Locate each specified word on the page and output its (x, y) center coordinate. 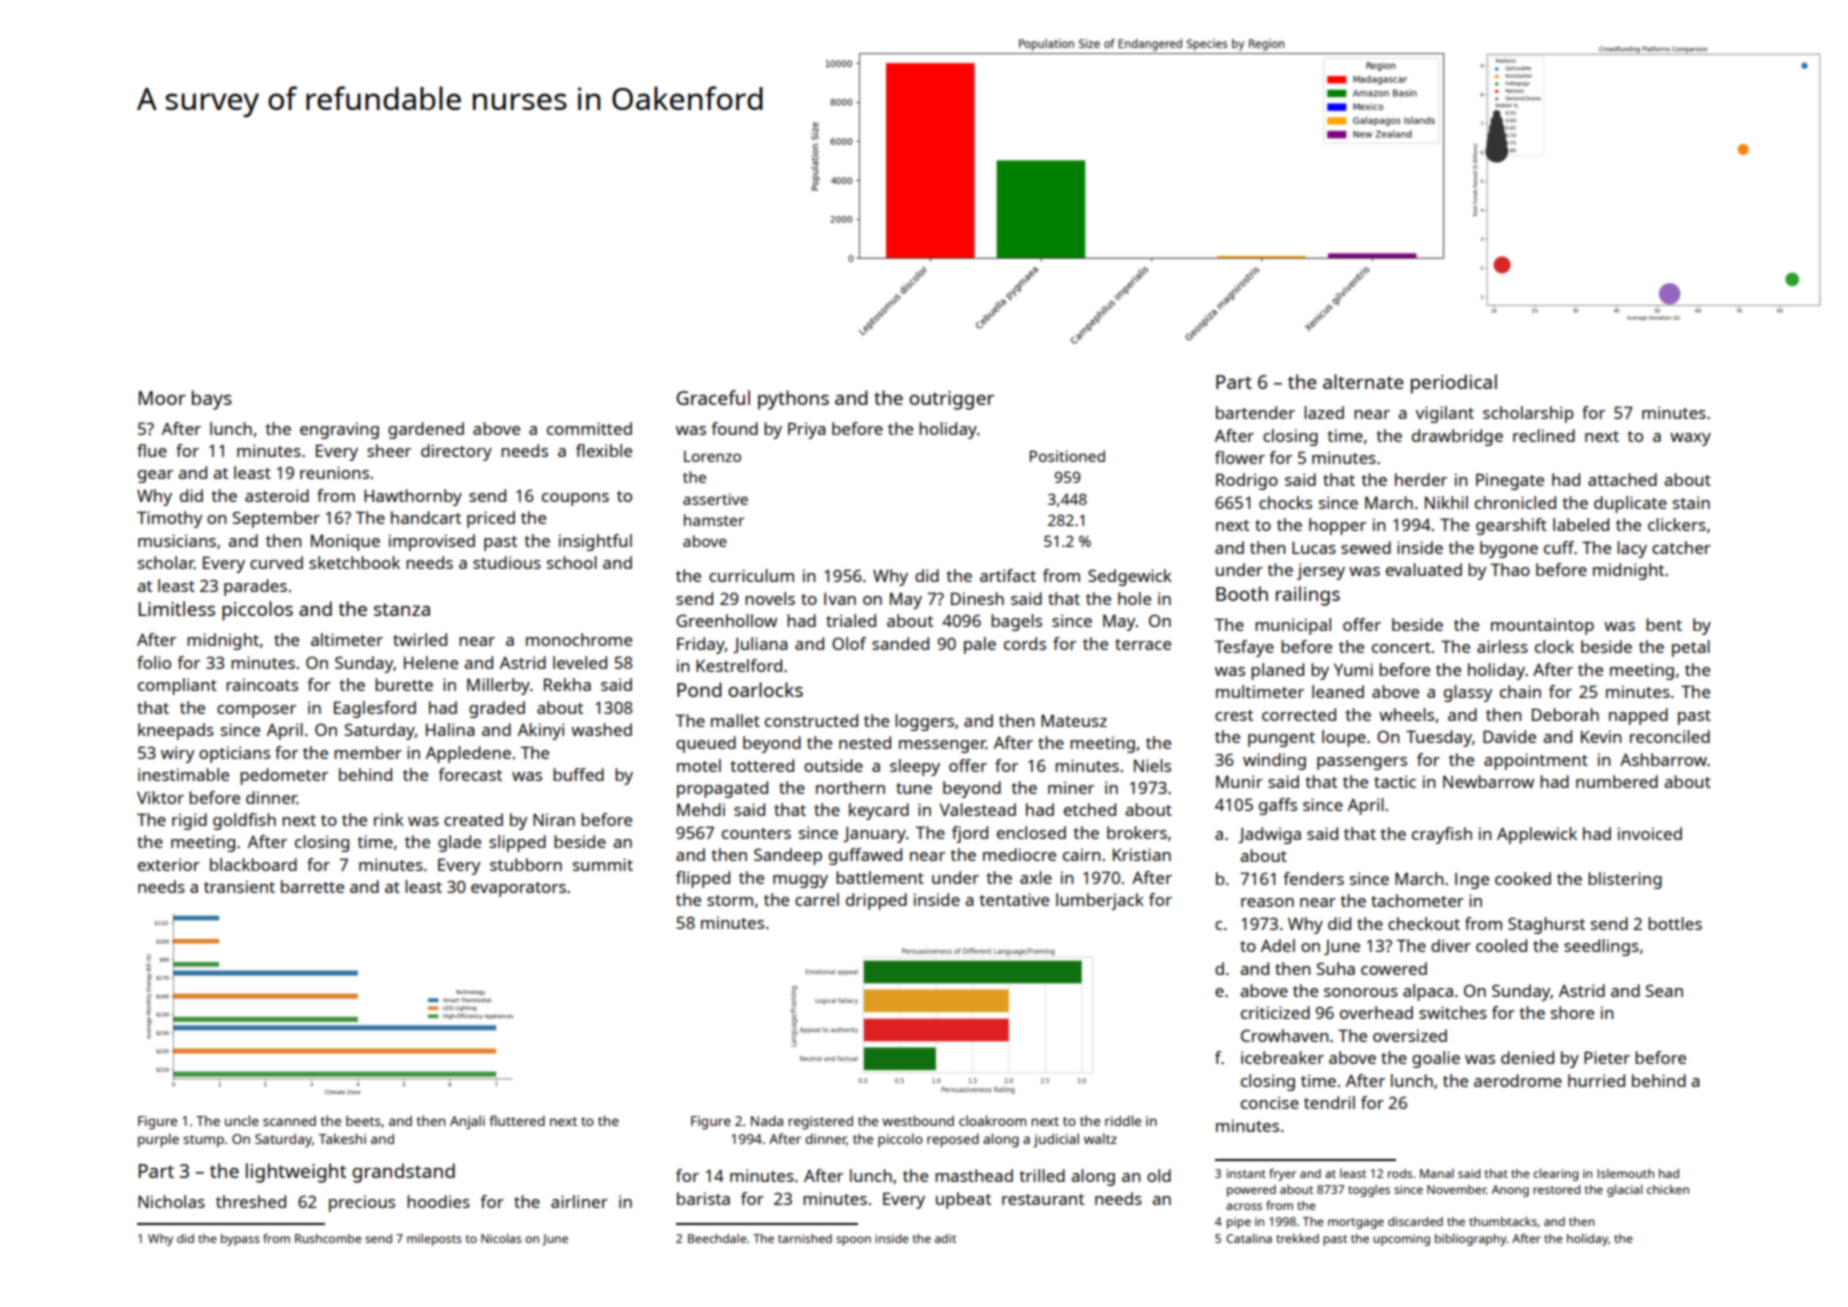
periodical (1454, 384)
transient (239, 886)
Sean (1664, 991)
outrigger (951, 400)
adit (945, 1238)
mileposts (434, 1239)
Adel (1278, 945)
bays (212, 400)
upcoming (1401, 1240)
